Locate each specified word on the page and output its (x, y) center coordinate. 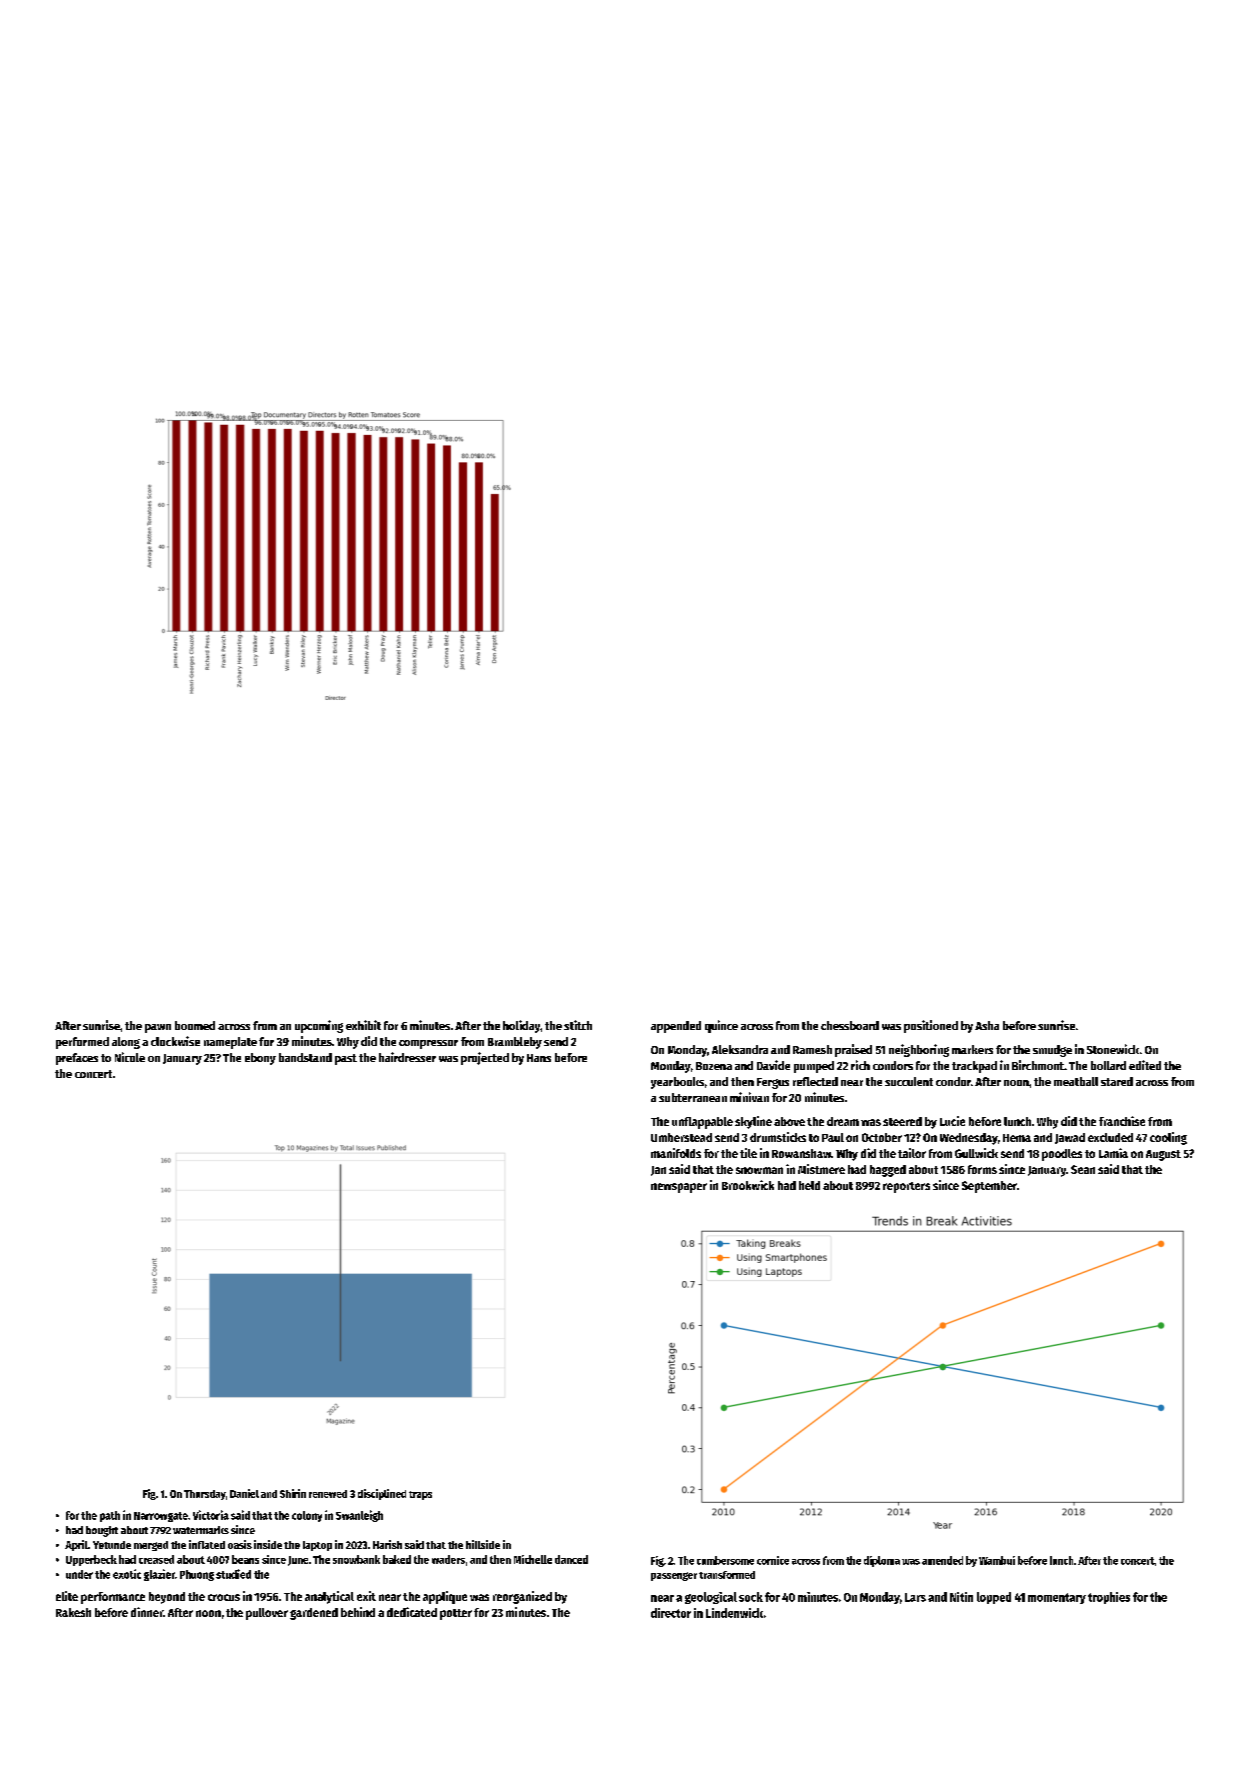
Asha (987, 1025)
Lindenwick (734, 1613)
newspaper (679, 1188)
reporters (906, 1187)
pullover (267, 1614)
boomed (195, 1025)
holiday (521, 1026)
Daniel (244, 1493)
